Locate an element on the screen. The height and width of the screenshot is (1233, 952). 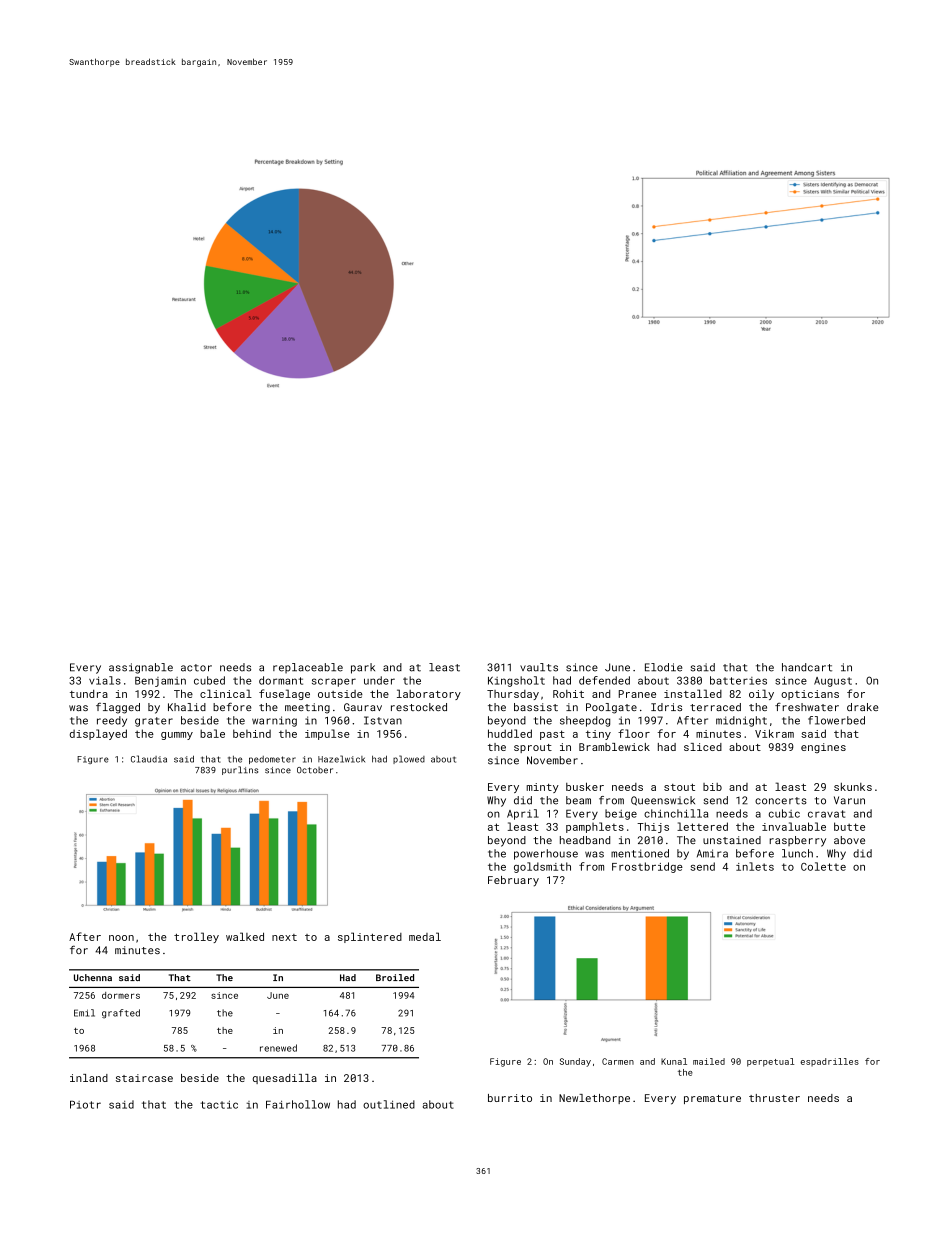
bib is located at coordinates (712, 787).
